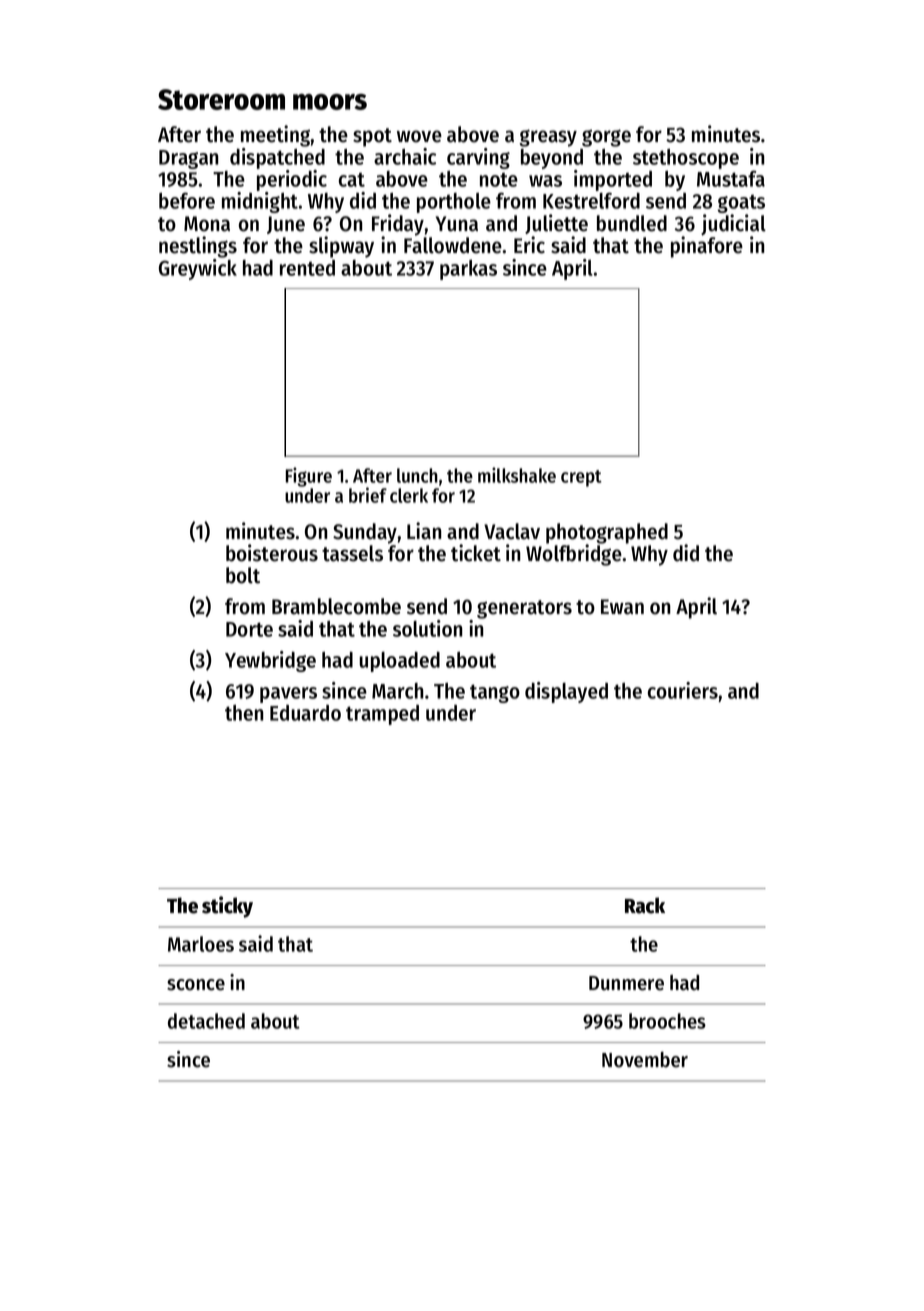 The width and height of the screenshot is (924, 1311). What do you see at coordinates (495, 693) in the screenshot?
I see `tango` at bounding box center [495, 693].
